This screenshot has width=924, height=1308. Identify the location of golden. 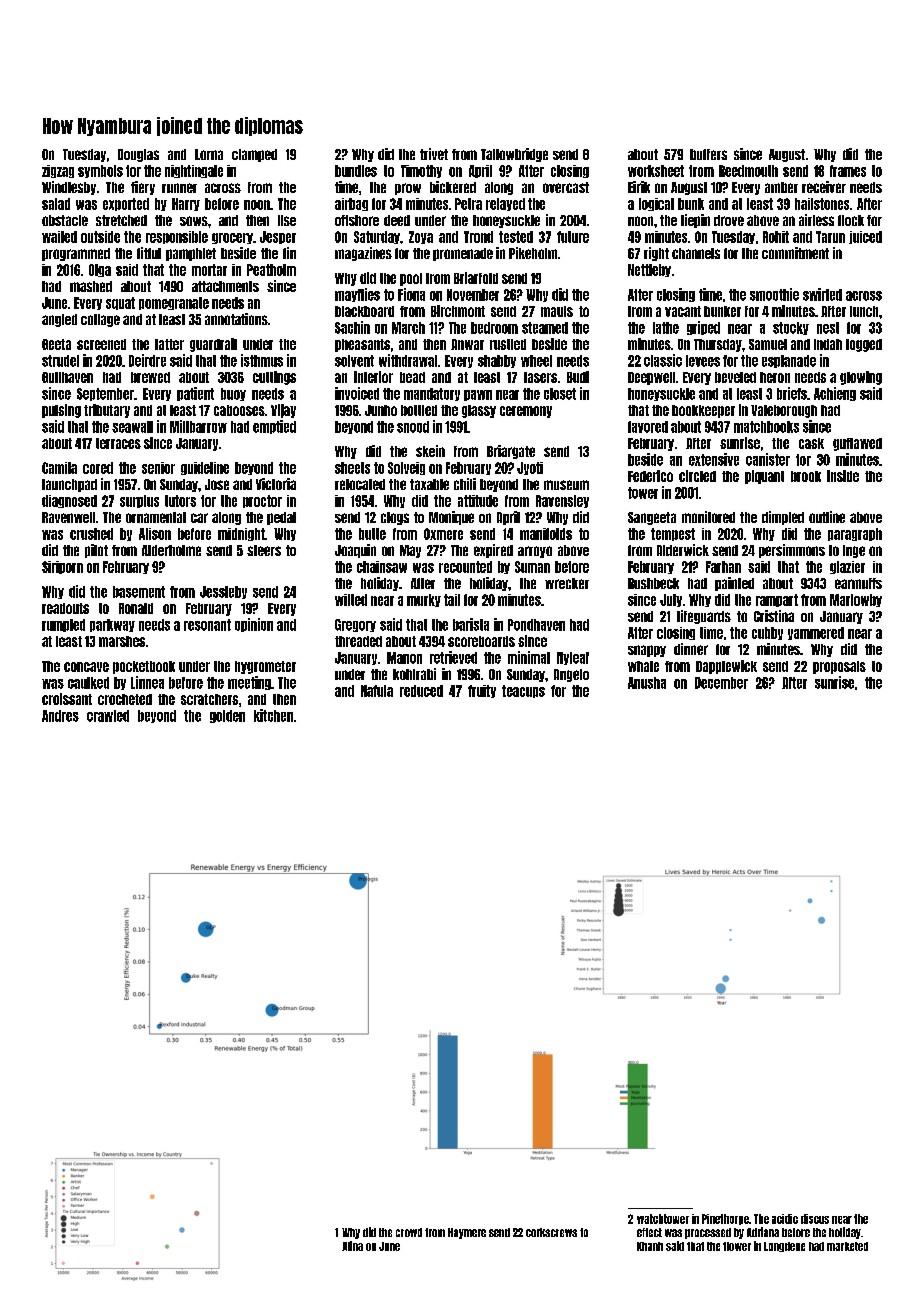
(227, 716).
